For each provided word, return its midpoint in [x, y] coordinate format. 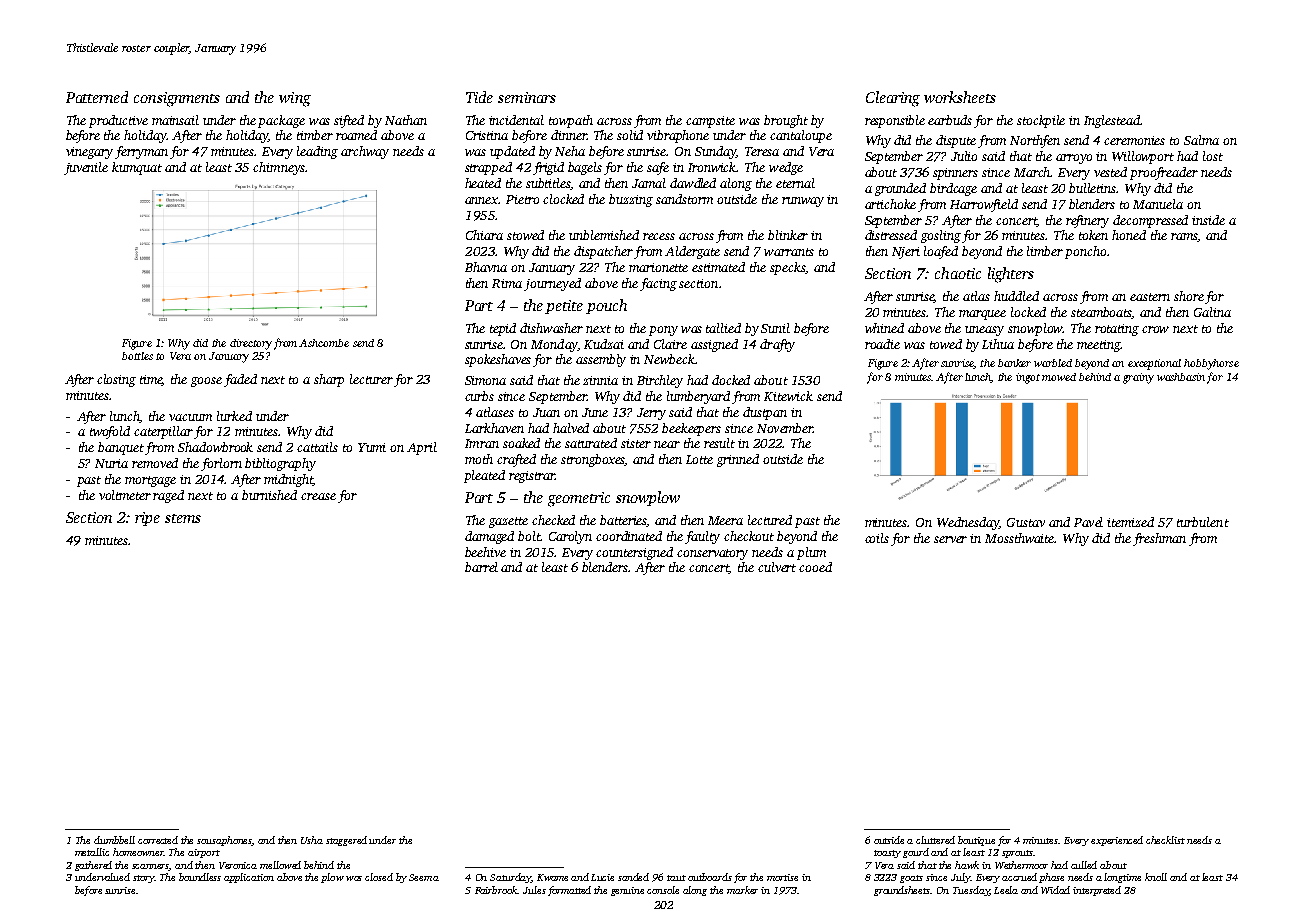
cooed [815, 567]
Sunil [775, 328]
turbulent [1203, 522]
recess [659, 236]
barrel [481, 567]
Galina [1212, 312]
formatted [569, 891]
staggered [346, 841]
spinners [955, 174]
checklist [1165, 840]
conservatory [712, 554]
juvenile [86, 168]
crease [318, 496]
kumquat [137, 168]
